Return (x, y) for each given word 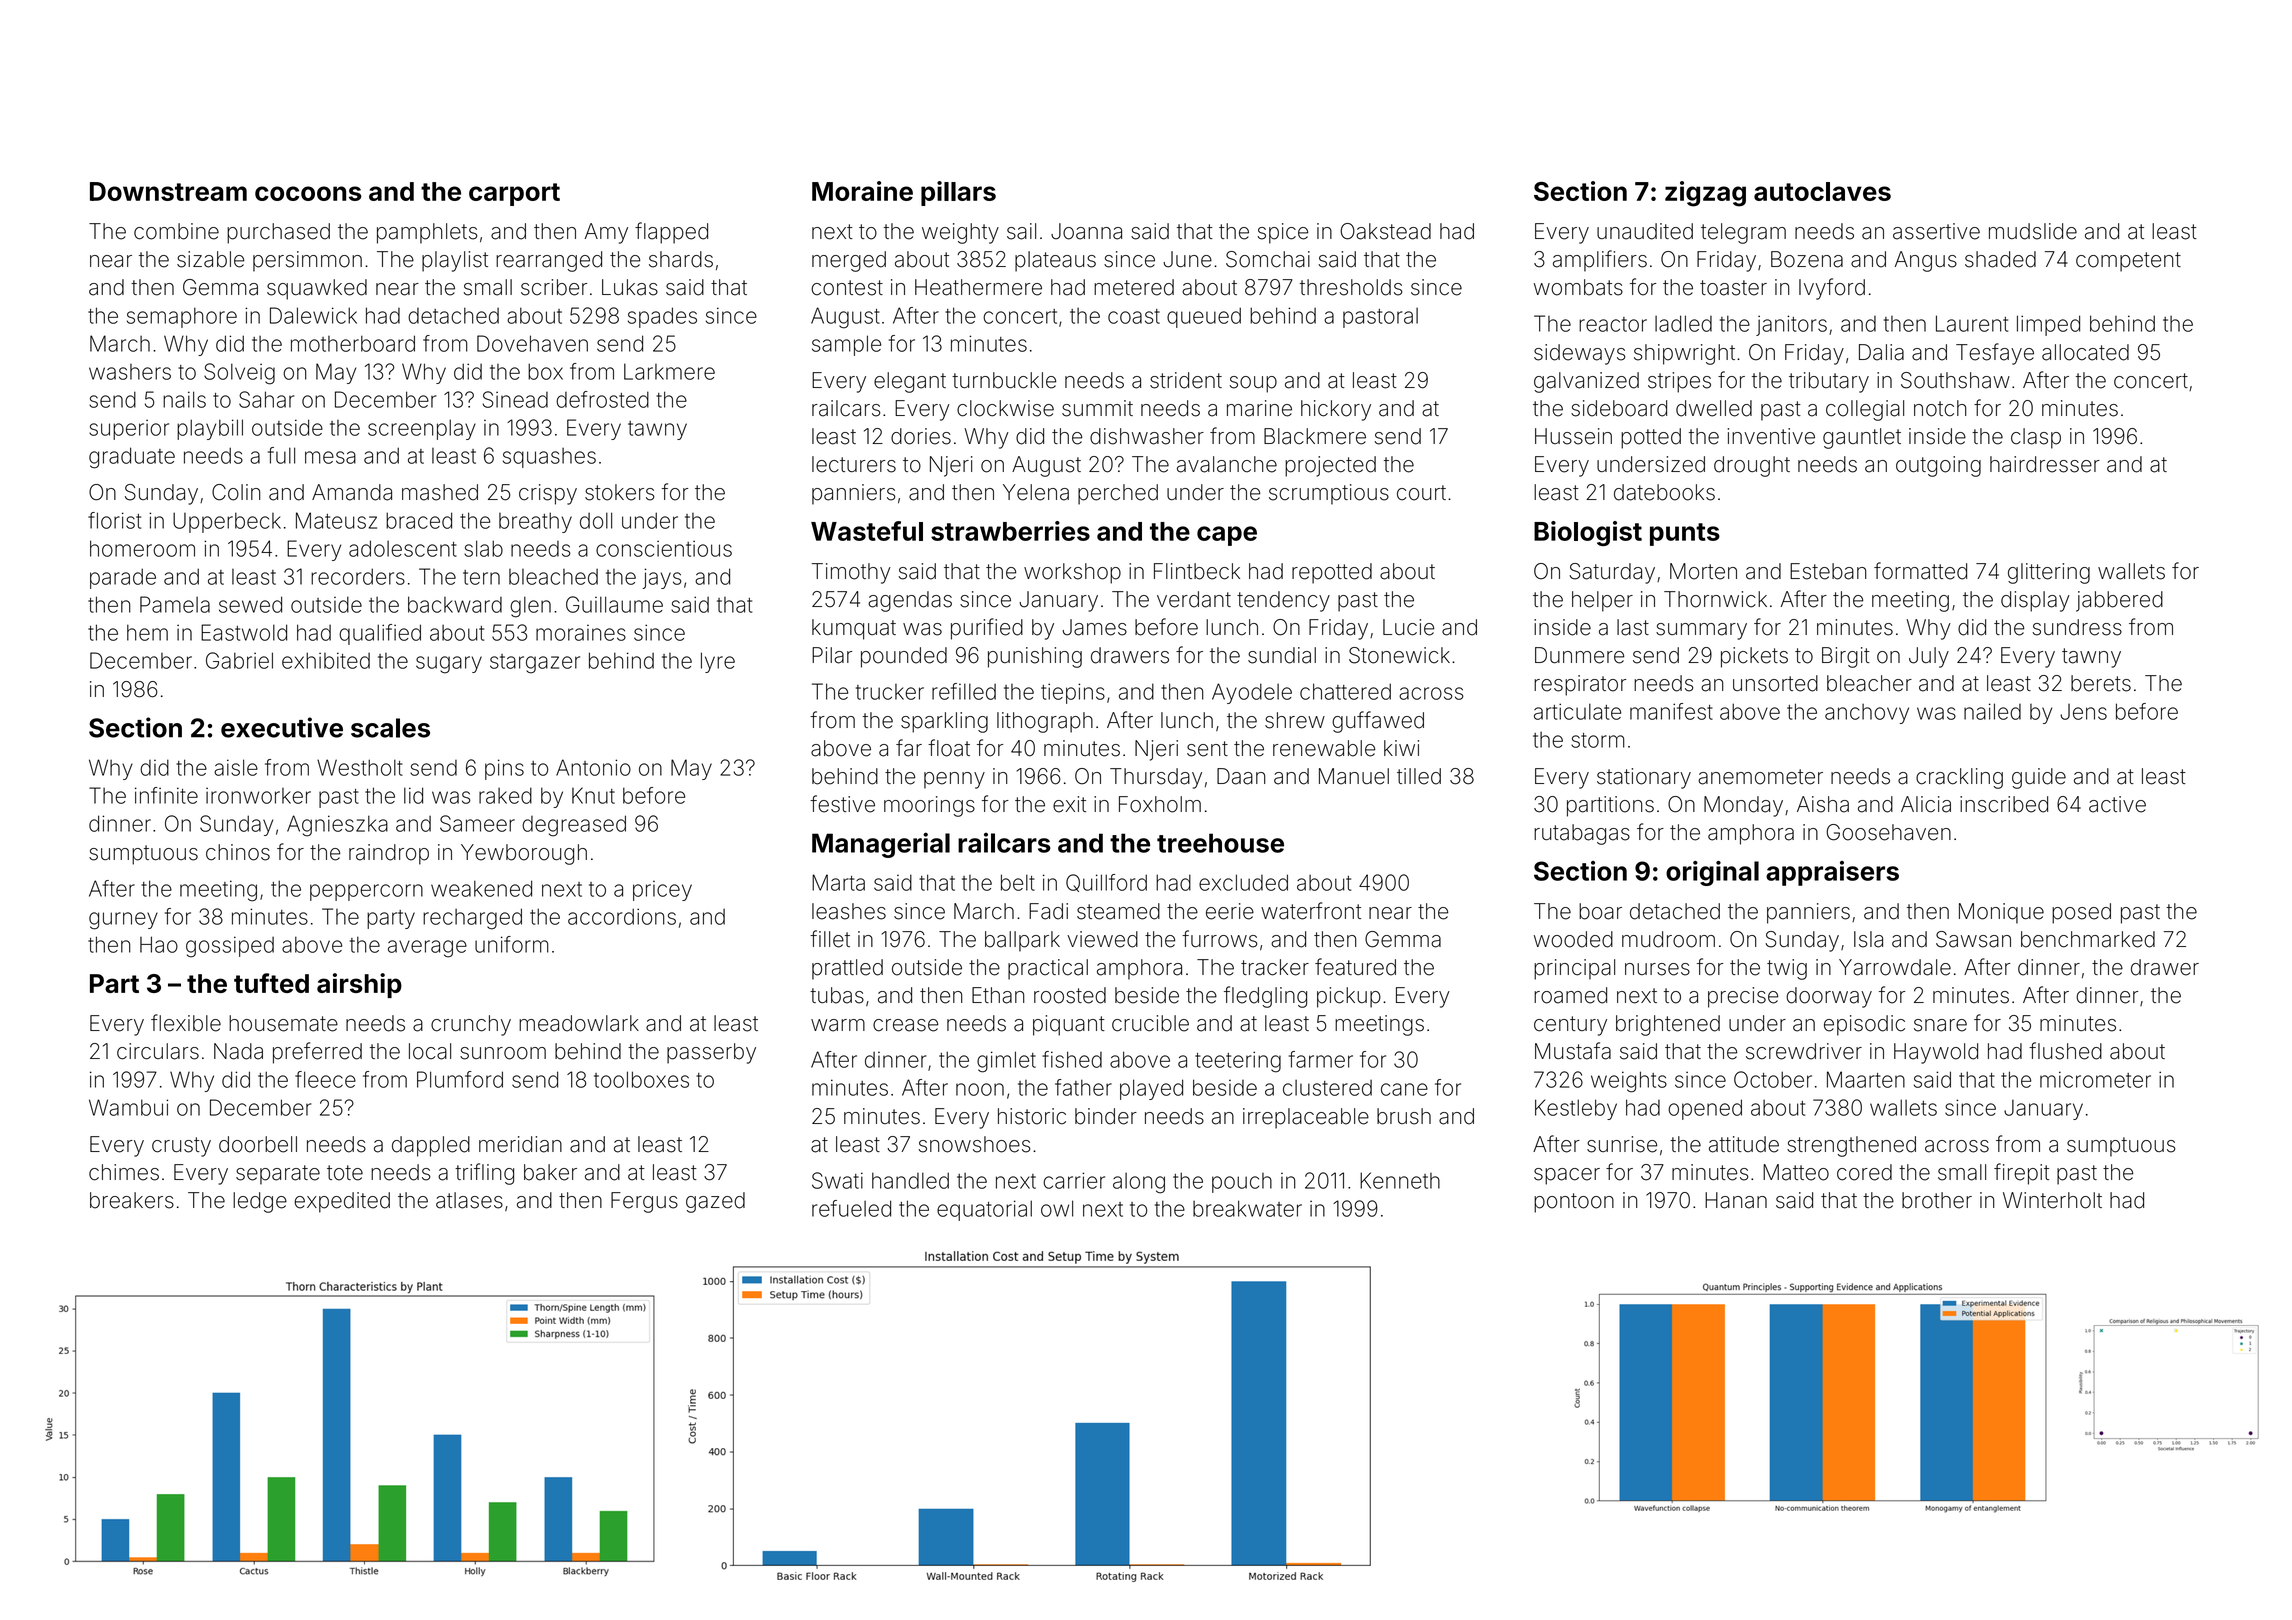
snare (1940, 1025)
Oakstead (1385, 231)
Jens (2083, 712)
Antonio (593, 767)
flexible (186, 1023)
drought (1752, 466)
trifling (484, 1174)
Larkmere (669, 371)
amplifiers (1600, 261)
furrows (1219, 939)
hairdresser (2045, 464)
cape (1227, 536)
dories (921, 436)
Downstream (168, 191)
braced (419, 520)
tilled (1419, 776)
